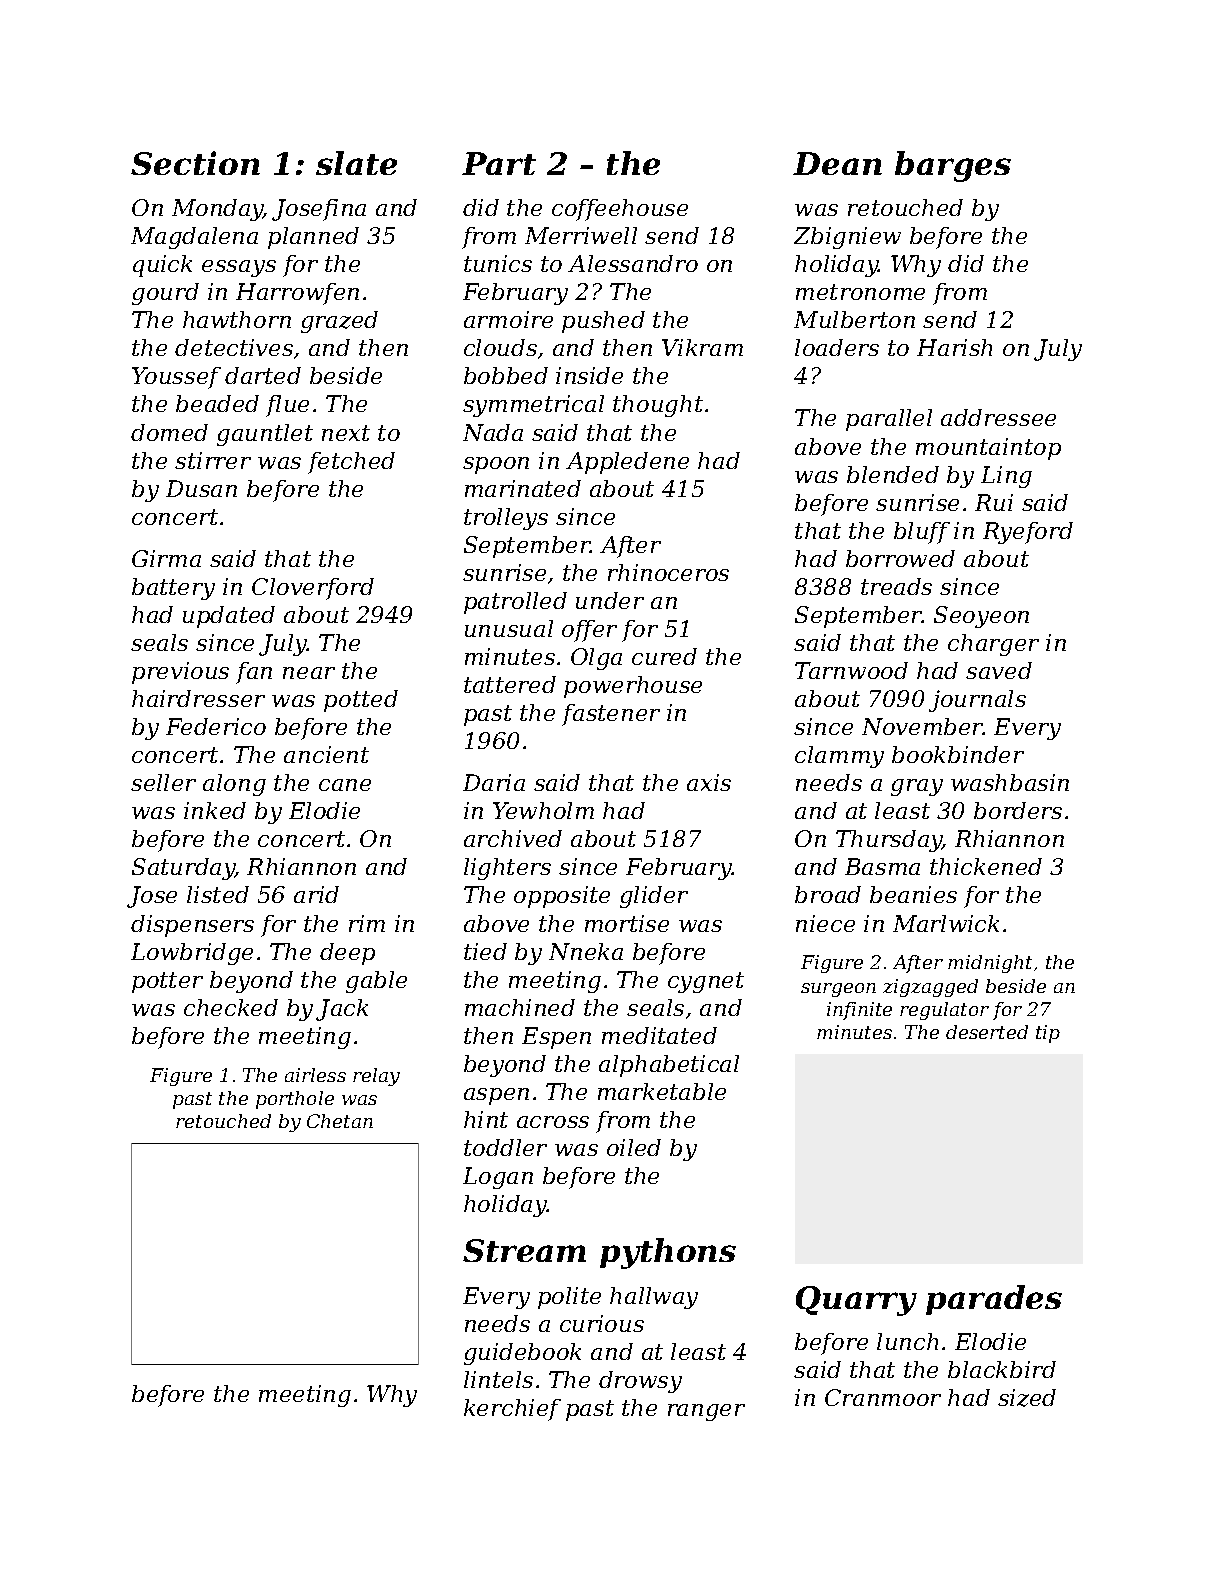 The width and height of the document is (1214, 1571). I want to click on Chetan, so click(340, 1121).
